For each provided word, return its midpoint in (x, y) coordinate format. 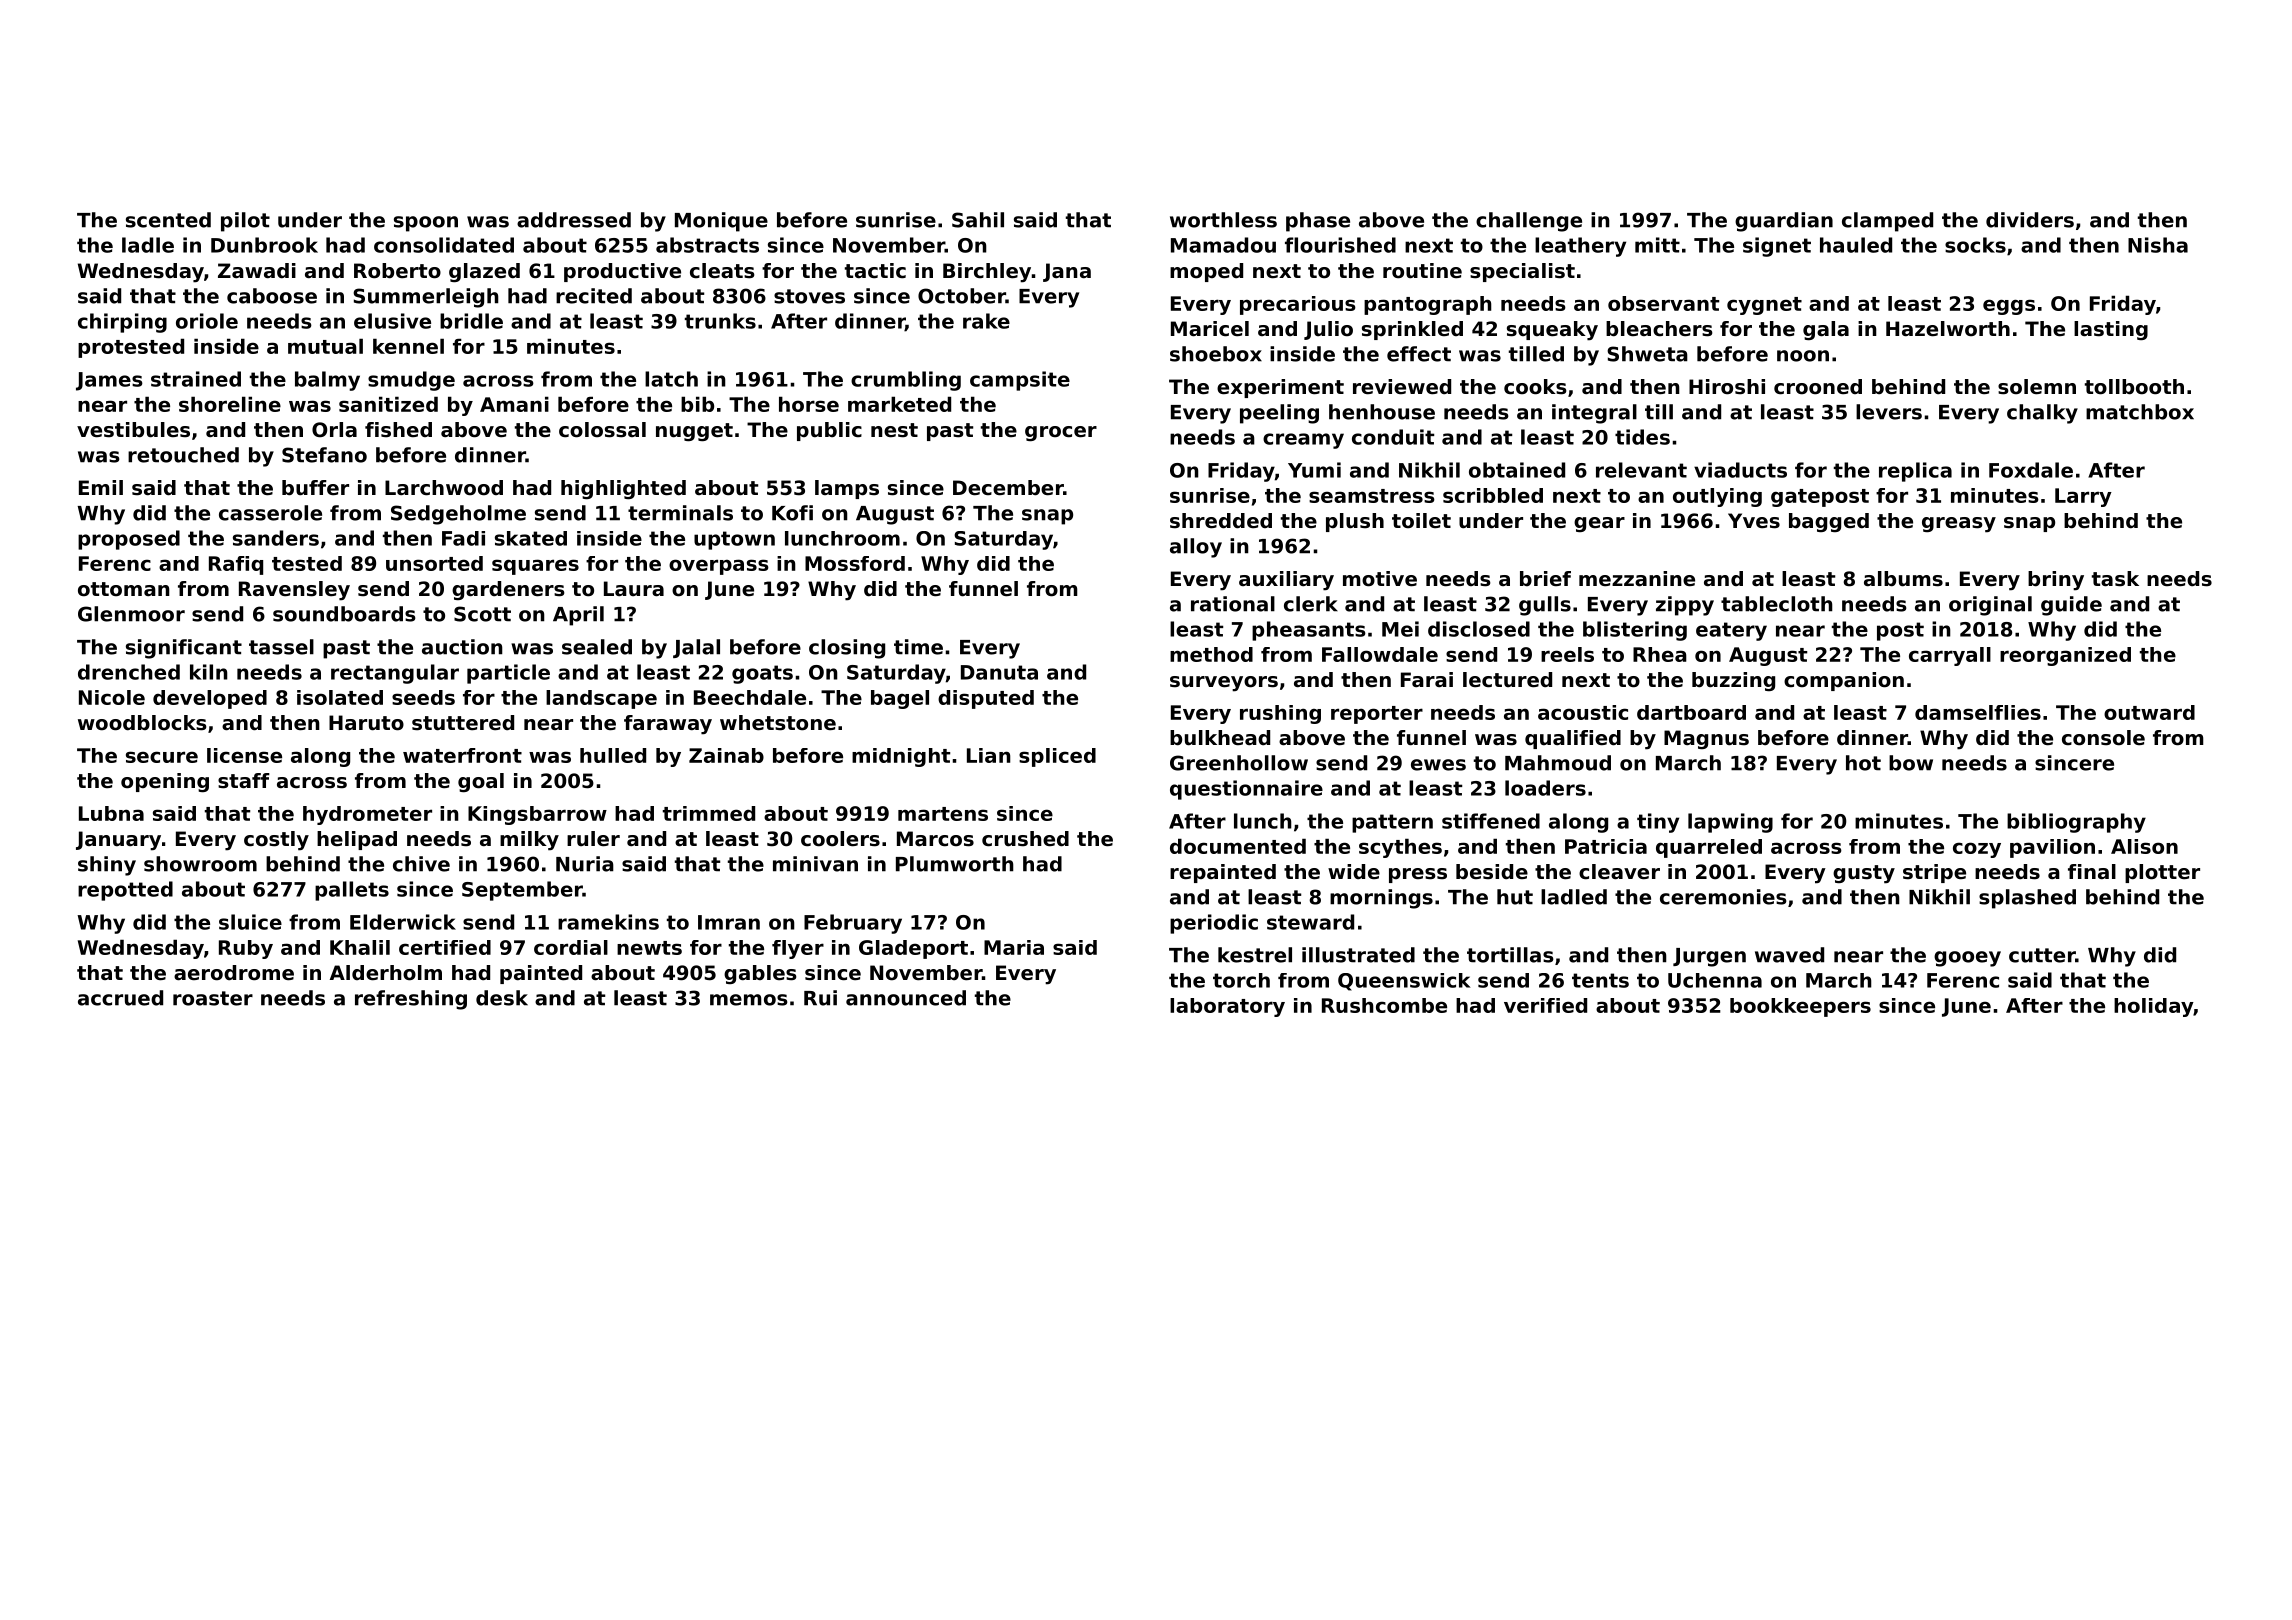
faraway (668, 725)
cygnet (1764, 306)
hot (1863, 763)
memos (749, 1000)
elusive (392, 321)
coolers (840, 839)
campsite (1020, 381)
